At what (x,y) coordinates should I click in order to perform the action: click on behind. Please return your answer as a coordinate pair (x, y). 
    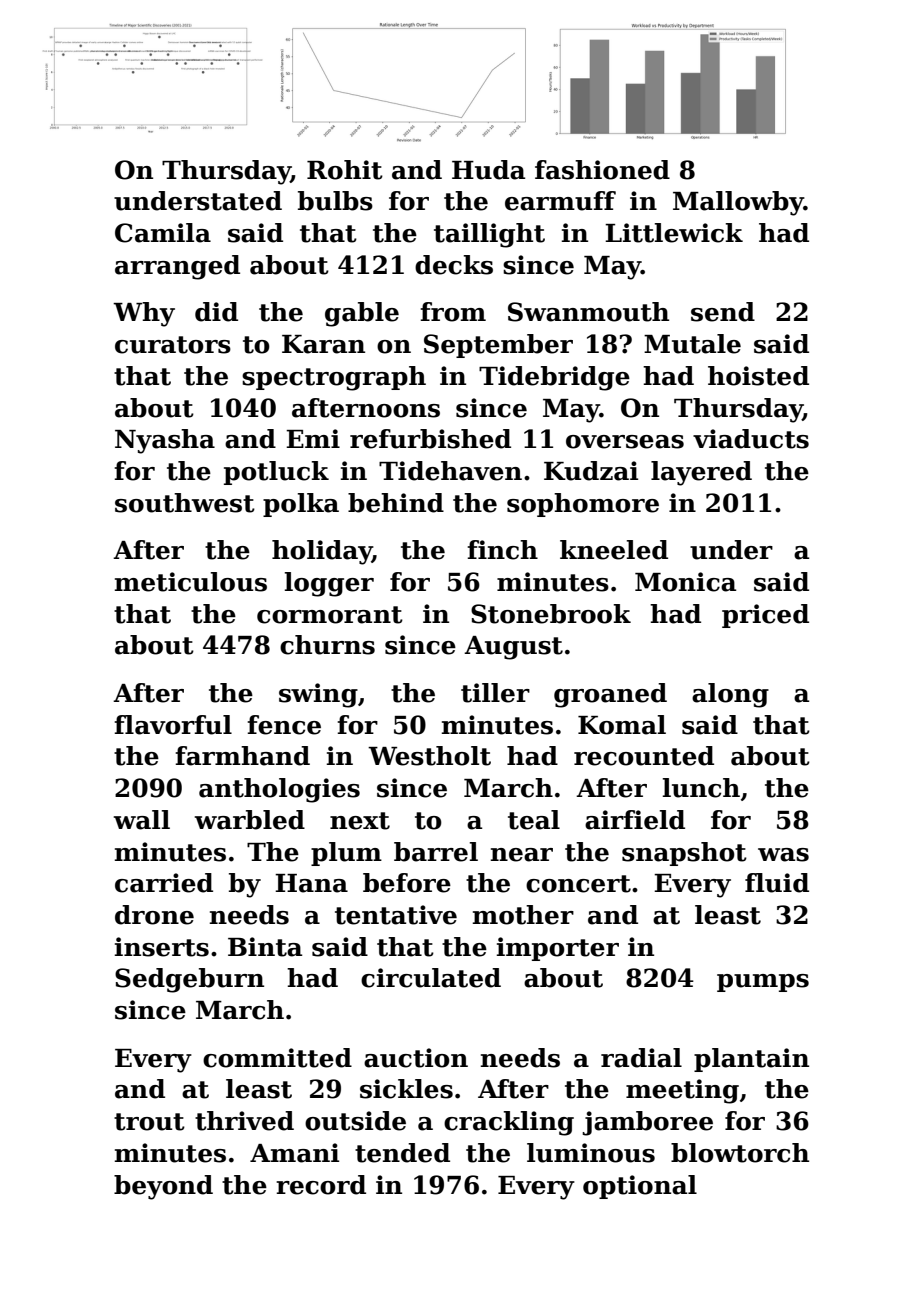
    Looking at the image, I should click on (396, 503).
